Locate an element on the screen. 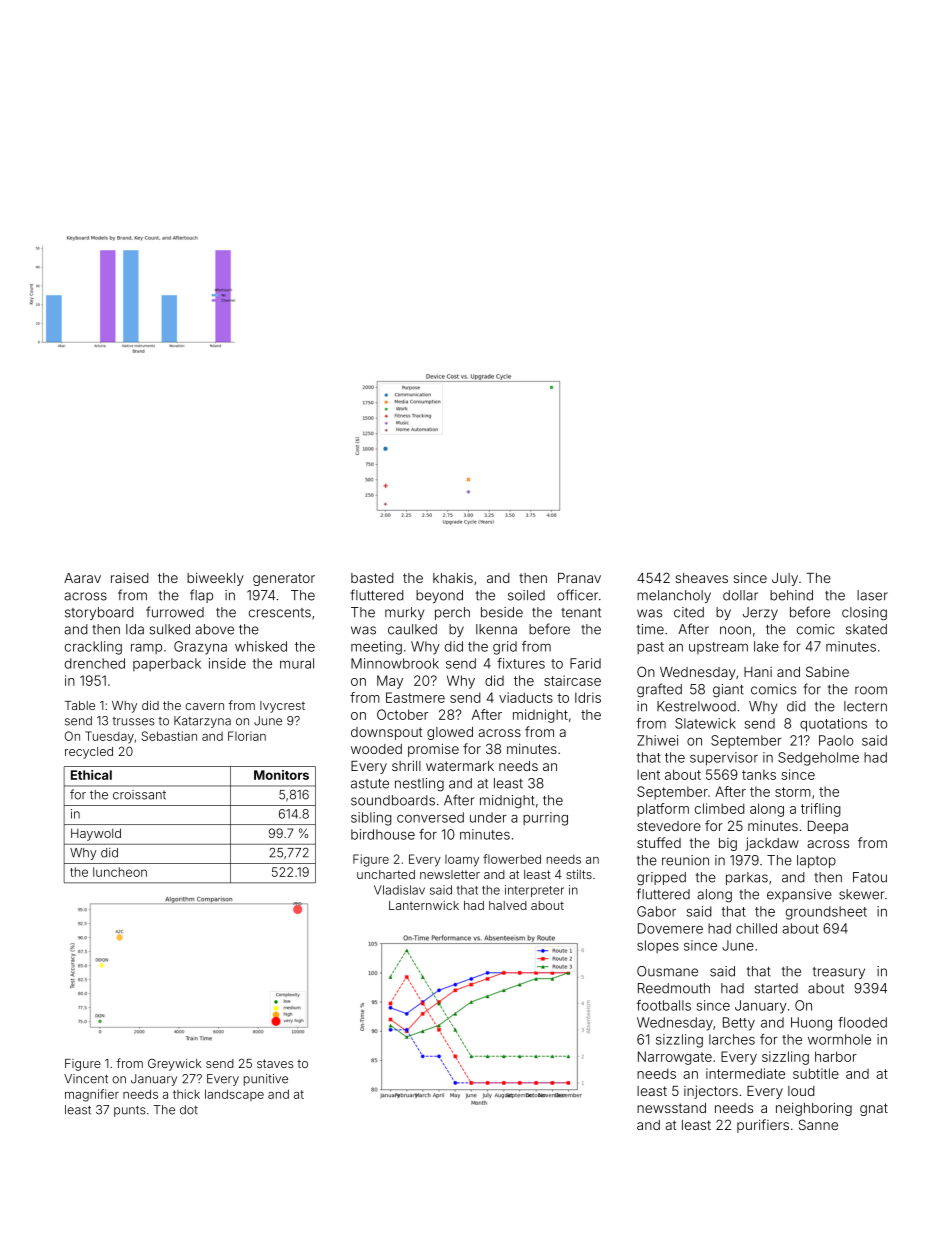  Reedmouth is located at coordinates (674, 988).
